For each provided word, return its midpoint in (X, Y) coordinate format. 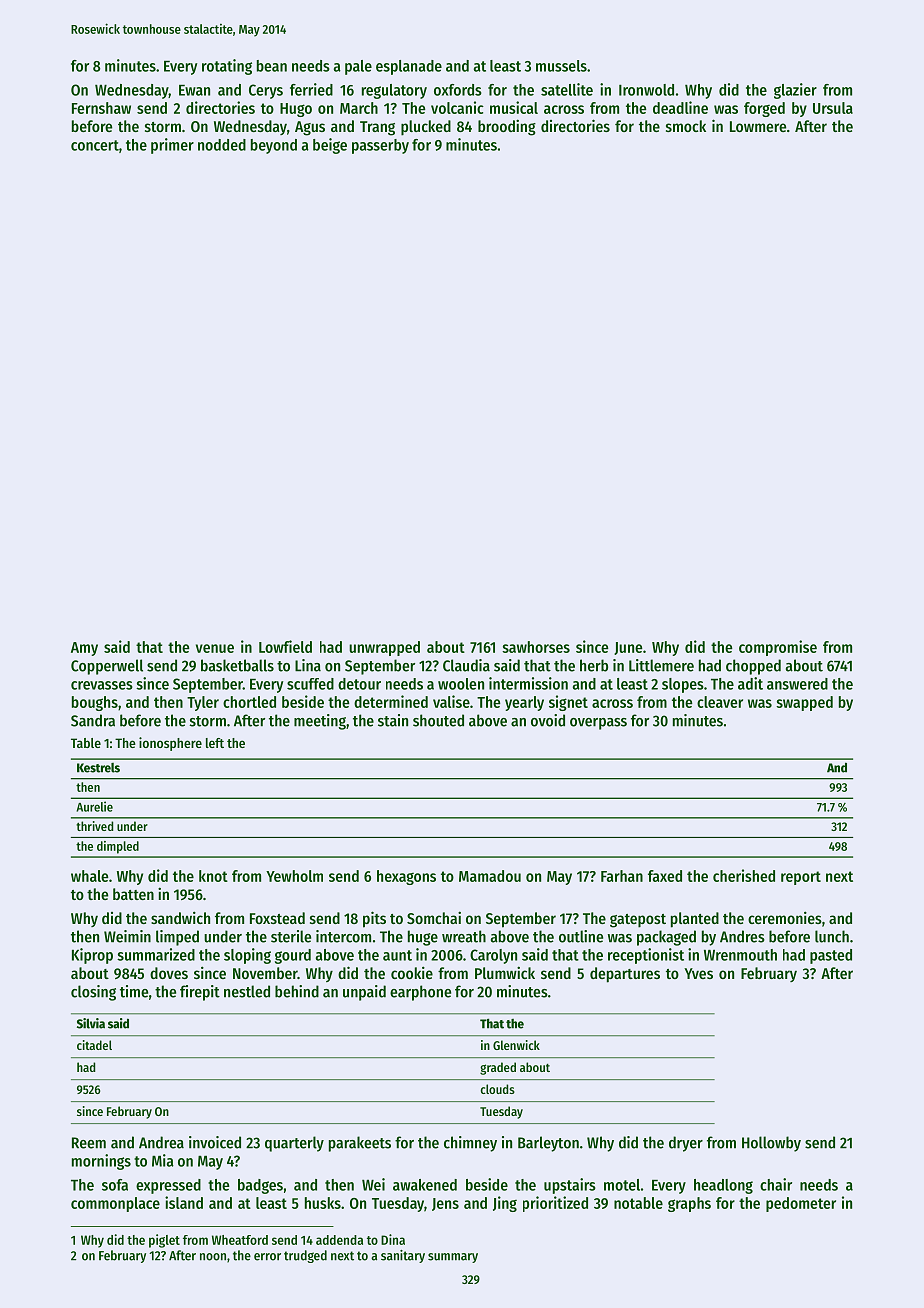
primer (172, 146)
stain (393, 720)
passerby (380, 146)
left (215, 743)
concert (95, 145)
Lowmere (758, 126)
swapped (804, 703)
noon (213, 1257)
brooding (507, 127)
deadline (680, 107)
